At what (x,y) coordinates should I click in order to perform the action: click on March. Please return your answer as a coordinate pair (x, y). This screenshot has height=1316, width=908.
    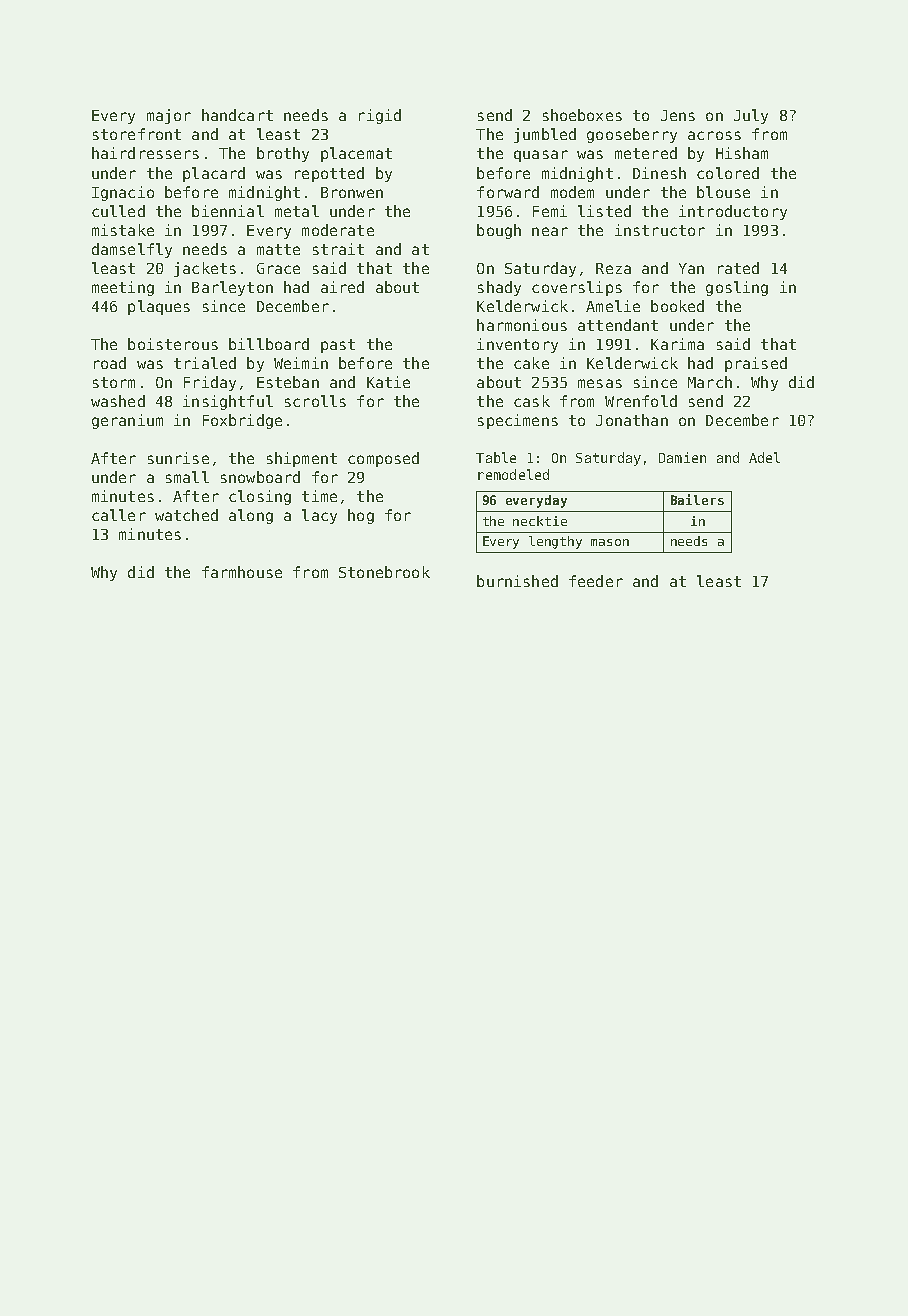
    Looking at the image, I should click on (710, 382).
